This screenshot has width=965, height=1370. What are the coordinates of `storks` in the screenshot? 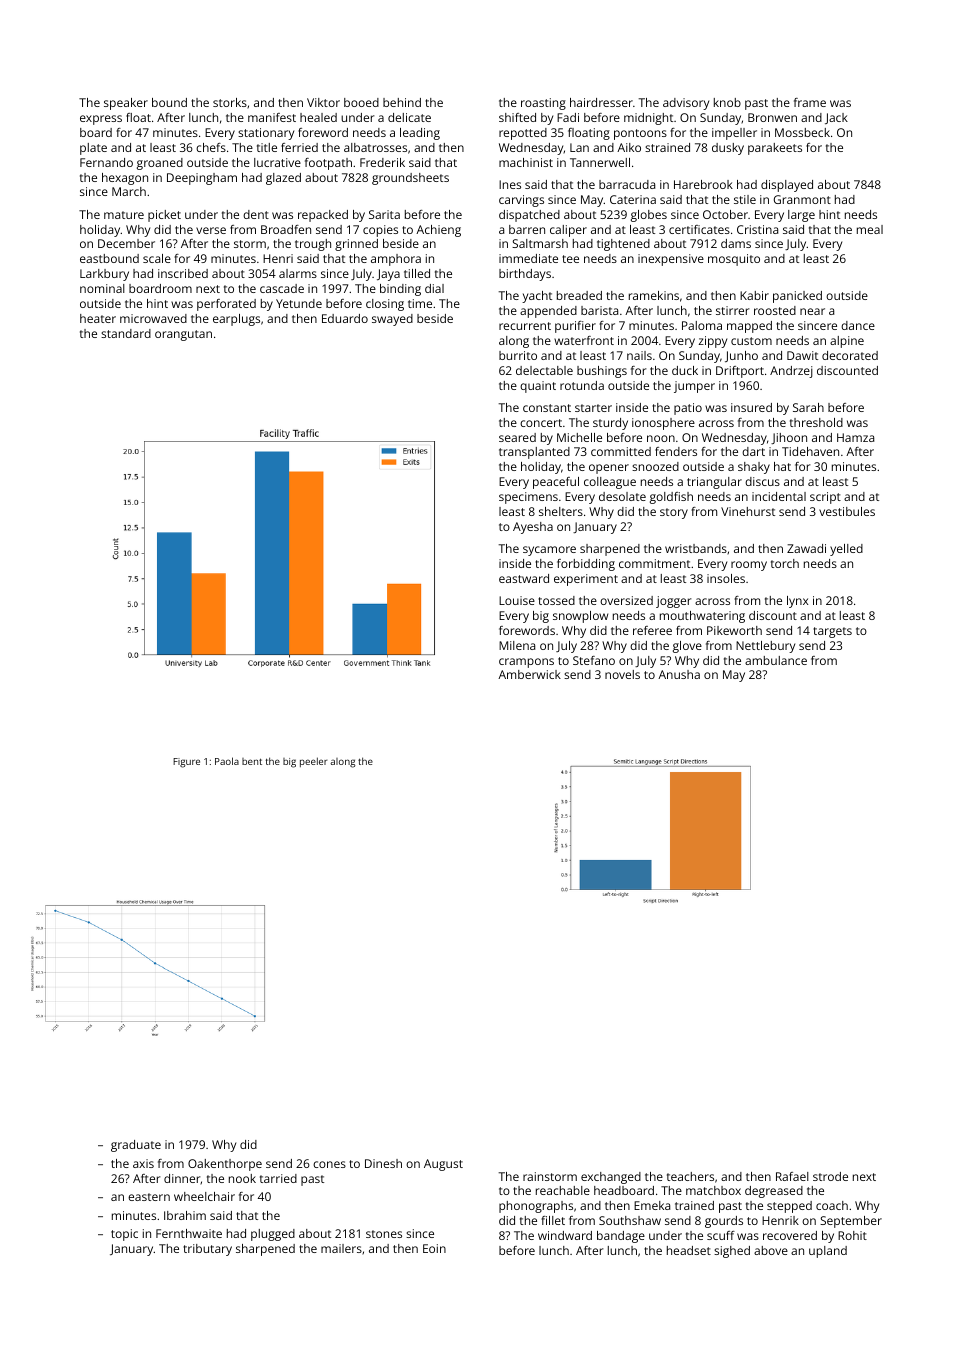 It's located at (230, 102).
